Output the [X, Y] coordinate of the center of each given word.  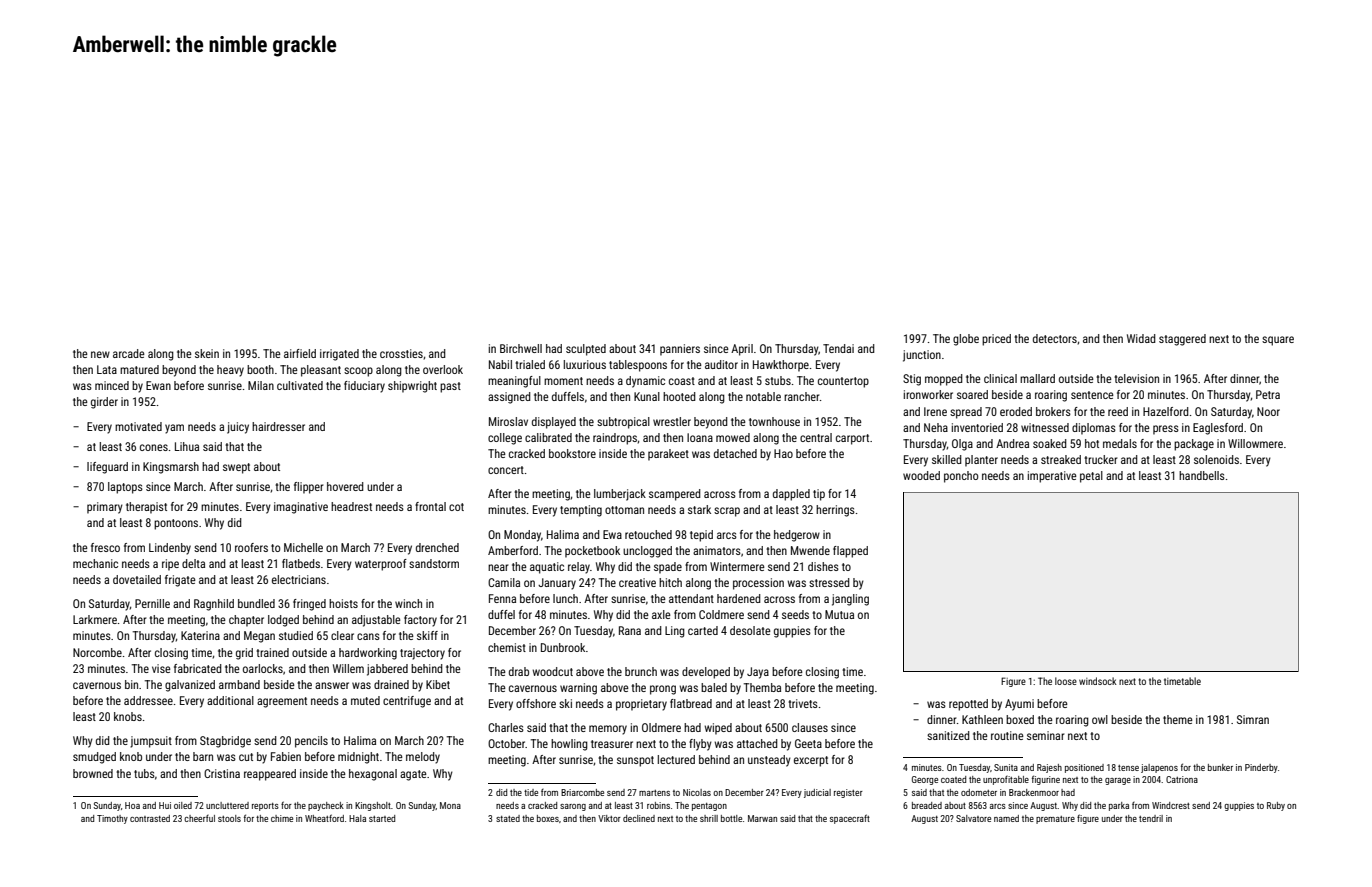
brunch [641, 671]
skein [207, 353]
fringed [309, 605]
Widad [1141, 338]
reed [1118, 411]
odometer [979, 792]
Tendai [838, 348]
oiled [183, 805]
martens [654, 793]
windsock [1098, 681]
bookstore [572, 453]
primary [105, 508]
